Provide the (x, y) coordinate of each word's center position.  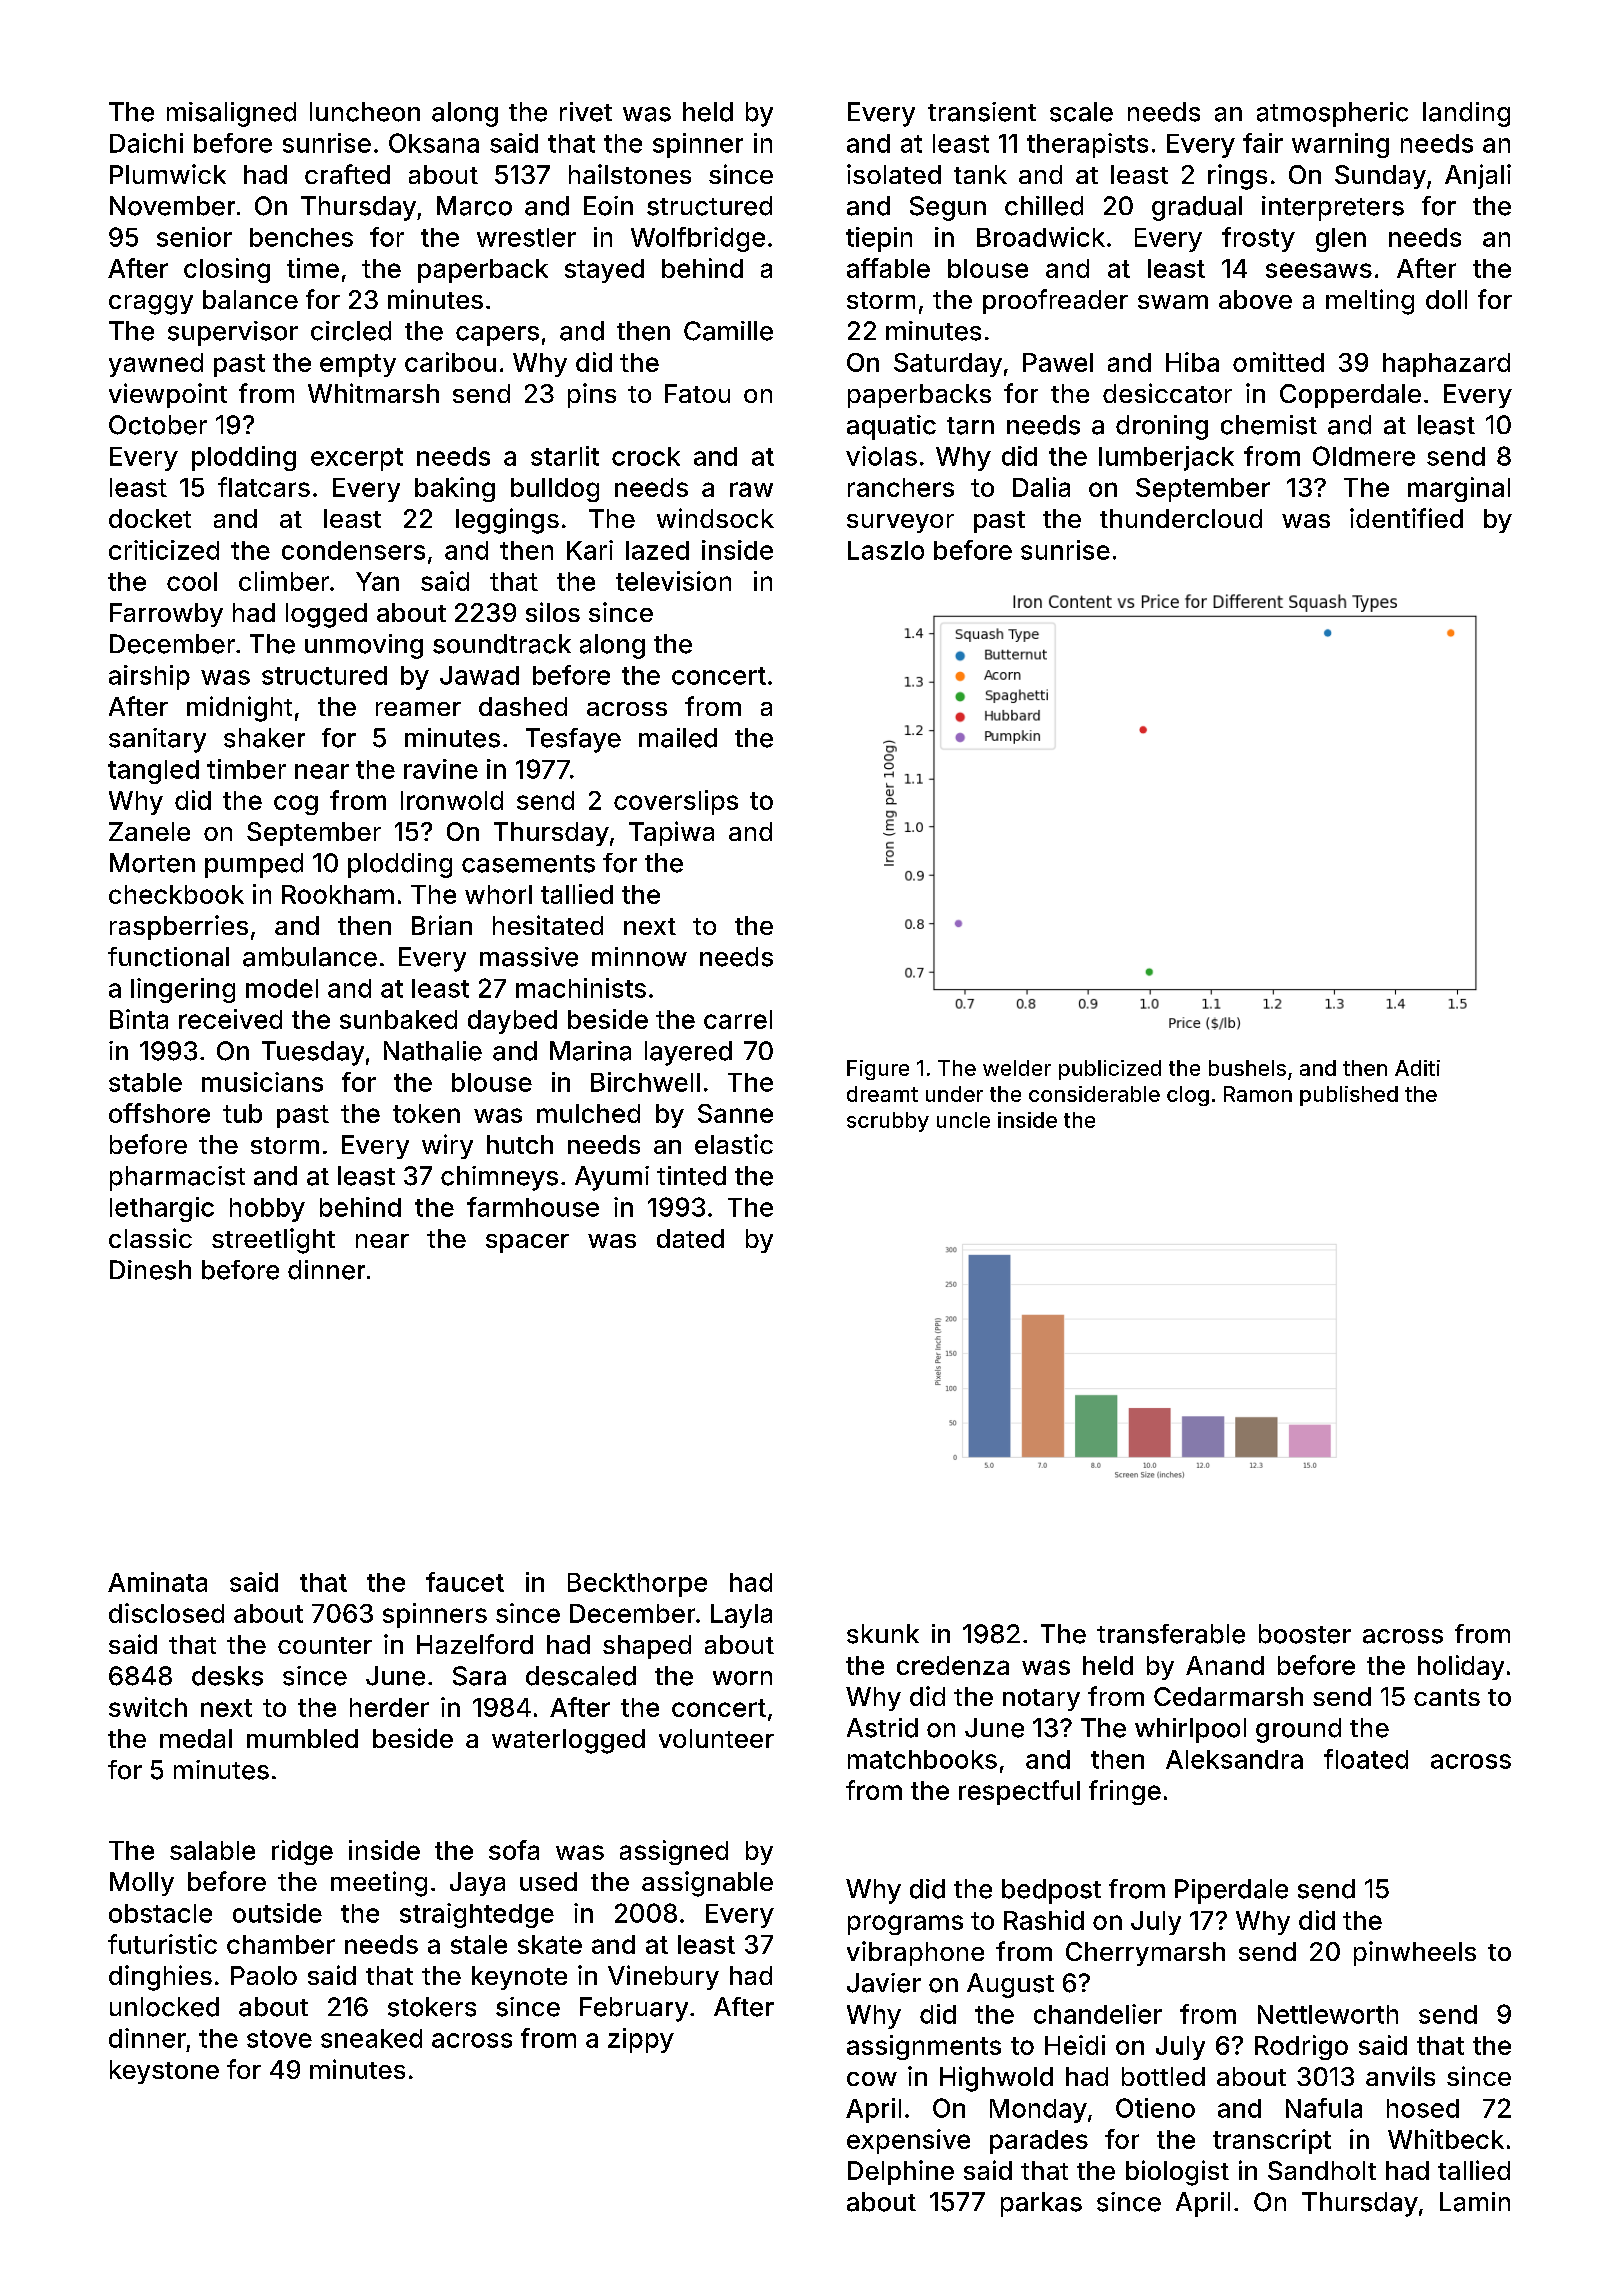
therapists (1087, 145)
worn (742, 1678)
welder (1017, 1068)
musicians (262, 1082)
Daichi (146, 143)
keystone (164, 2072)
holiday (1461, 1667)
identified (1406, 518)
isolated (894, 174)
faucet (465, 1582)
